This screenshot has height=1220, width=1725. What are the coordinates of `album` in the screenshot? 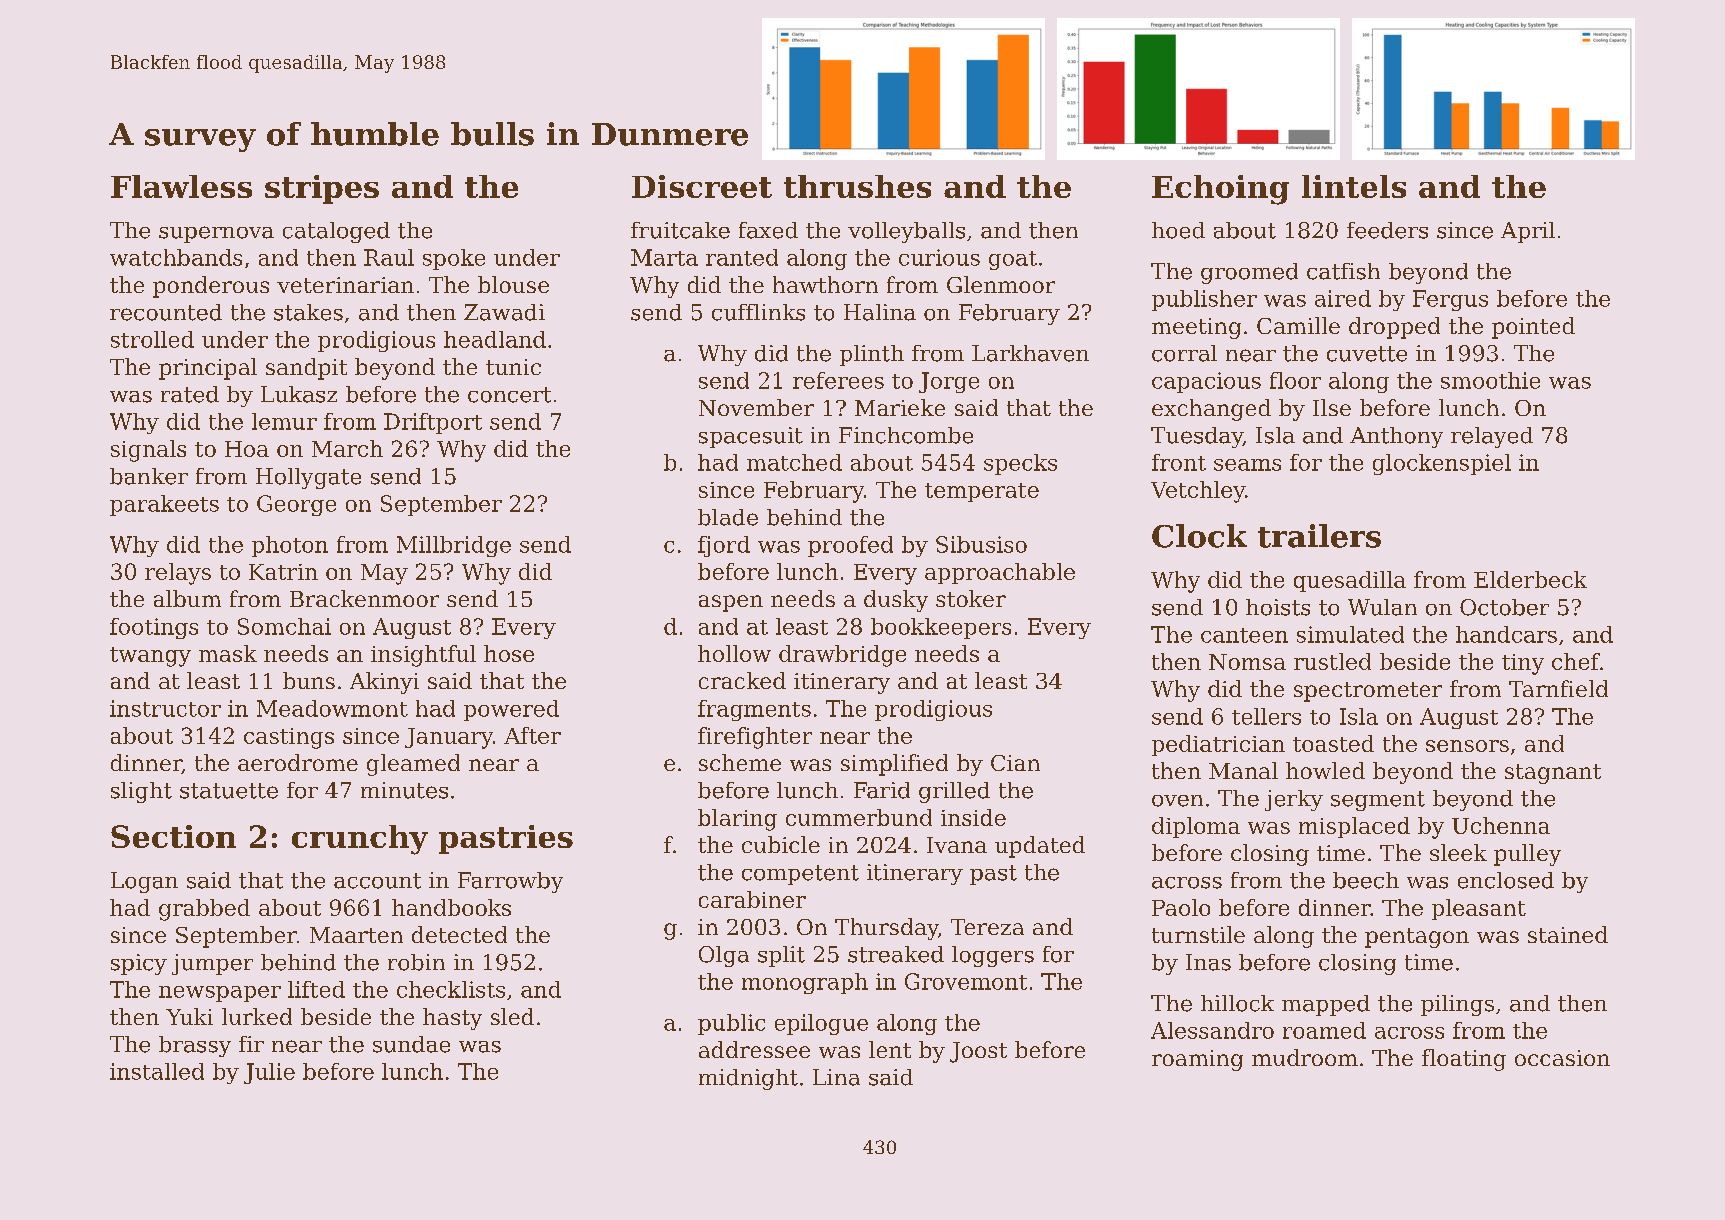 It's located at (187, 598).
